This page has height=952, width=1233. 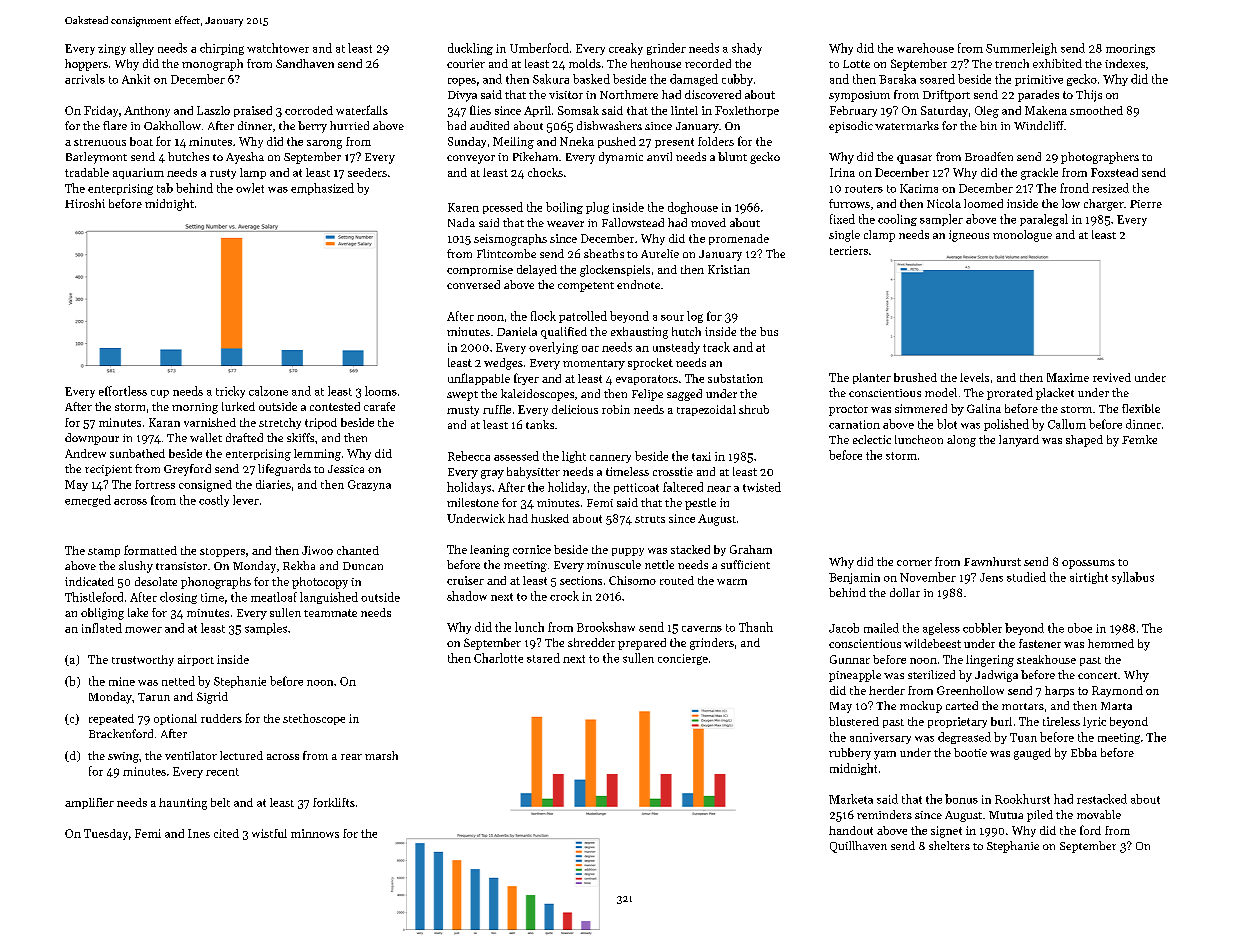 I want to click on Femke, so click(x=1139, y=439).
